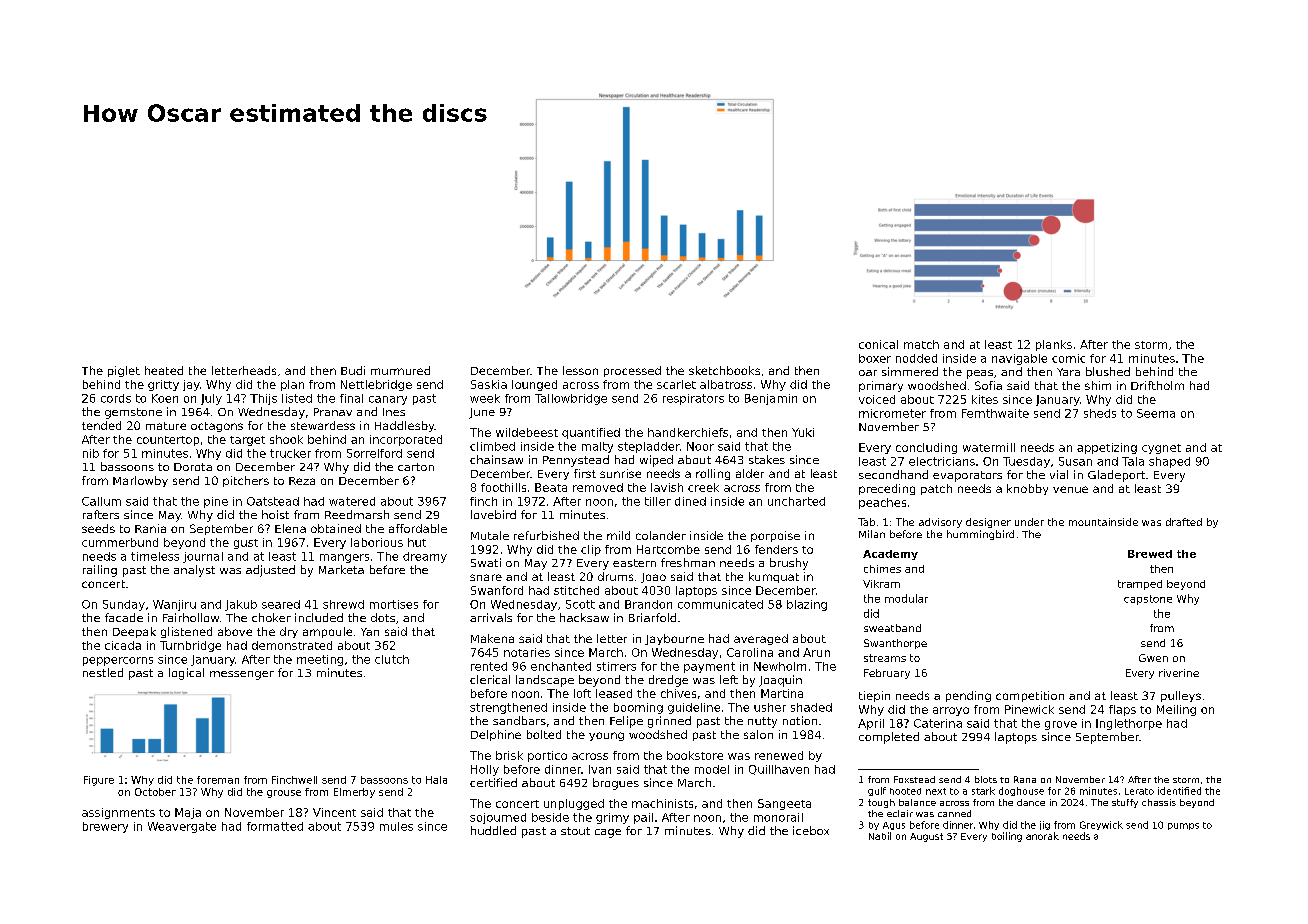 The width and height of the document is (1308, 924). What do you see at coordinates (527, 652) in the document?
I see `notaries` at bounding box center [527, 652].
